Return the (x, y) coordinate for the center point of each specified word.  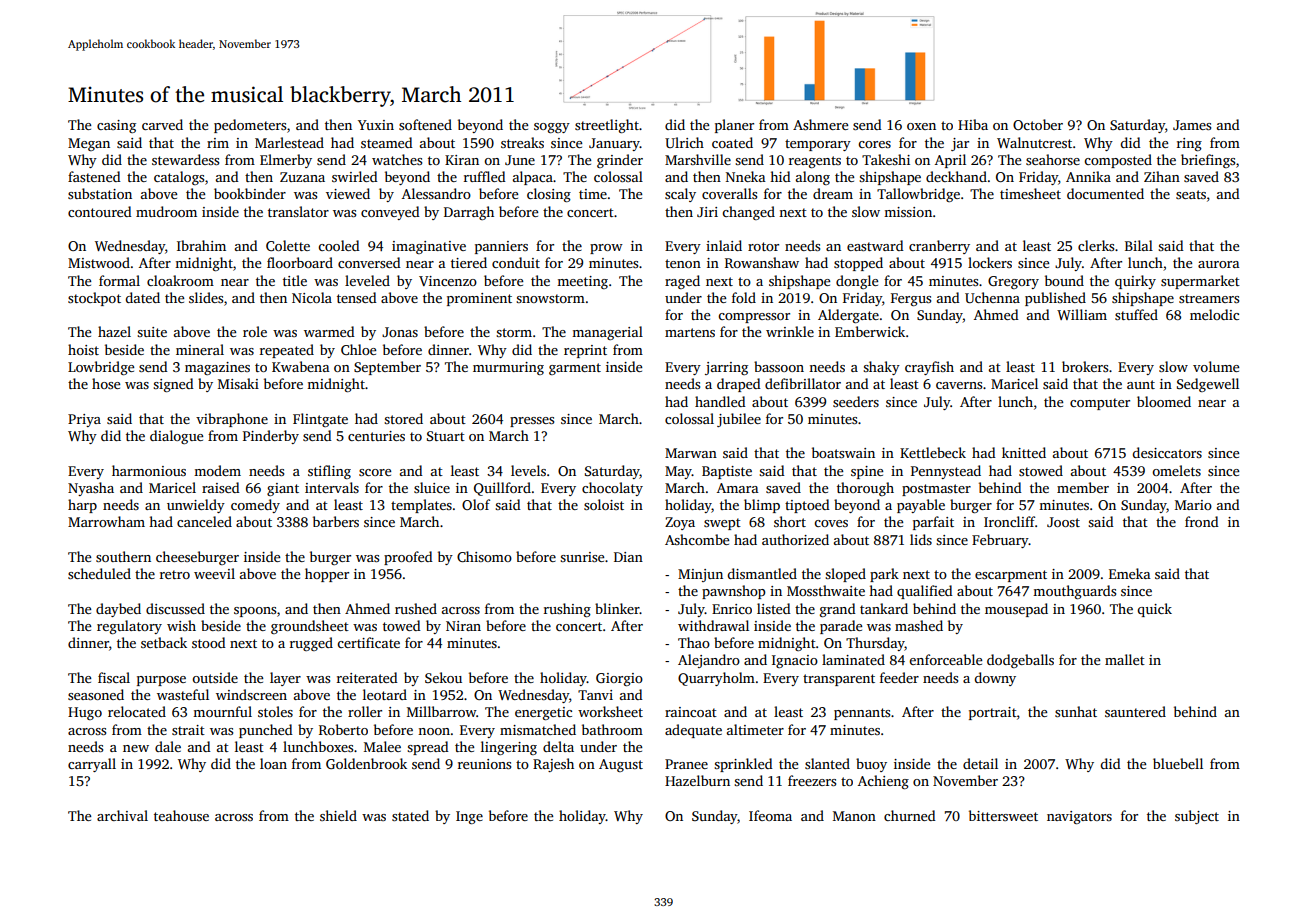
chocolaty (612, 489)
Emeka (1130, 573)
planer (734, 126)
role (255, 331)
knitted (1024, 452)
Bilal (1139, 245)
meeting (582, 282)
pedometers (250, 126)
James (1192, 125)
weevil (214, 573)
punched (266, 731)
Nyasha (91, 489)
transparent (839, 680)
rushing (567, 610)
